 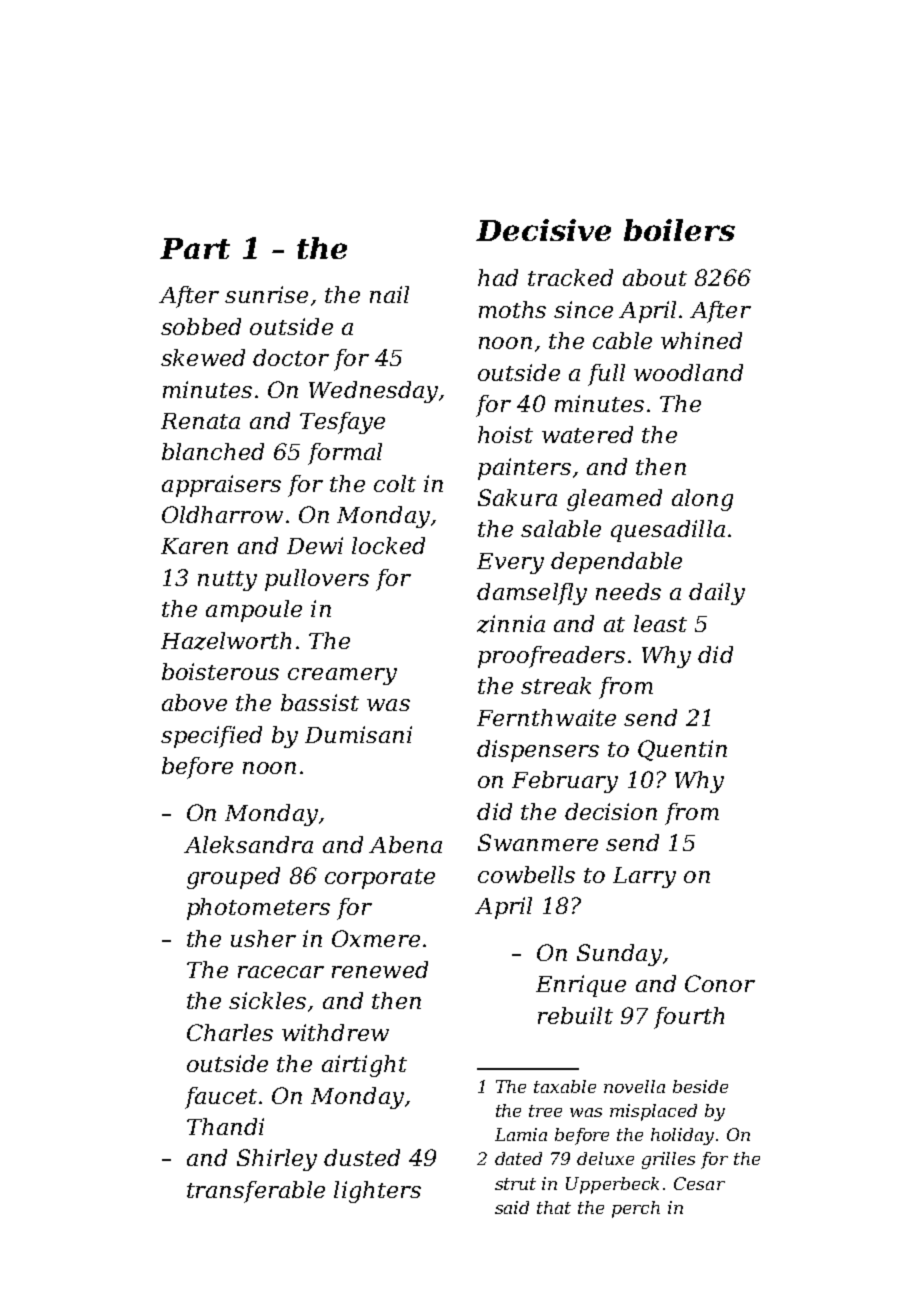 I want to click on Wednesday, so click(x=373, y=392).
